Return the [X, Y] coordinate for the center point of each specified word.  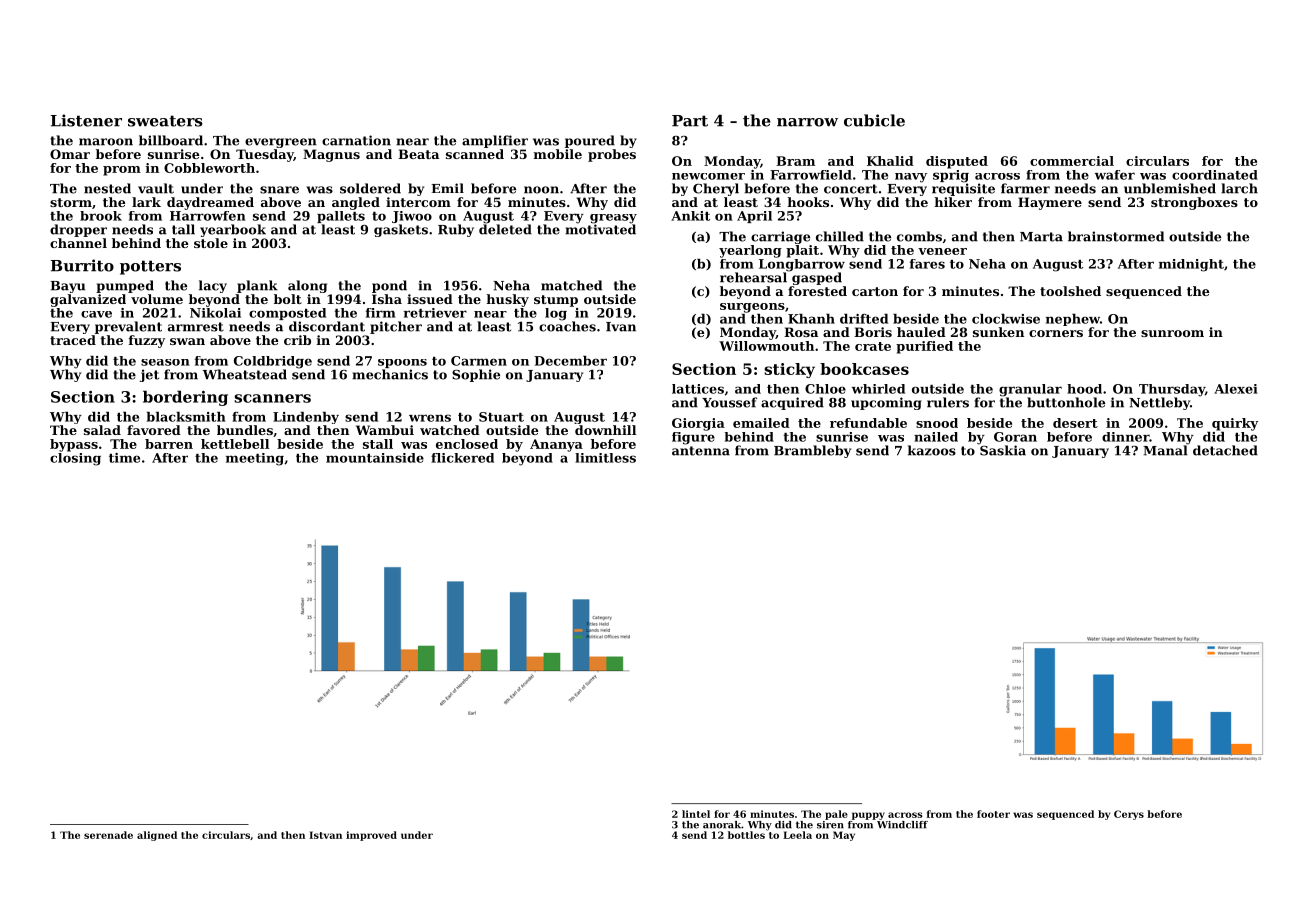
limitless [605, 458]
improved [371, 836]
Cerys [1129, 815]
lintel [696, 814]
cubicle [874, 120]
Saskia [1003, 450]
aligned [157, 836]
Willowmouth [766, 346]
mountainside [375, 458]
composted [287, 314]
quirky [1235, 424]
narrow [807, 122]
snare [279, 190]
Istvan [325, 835]
